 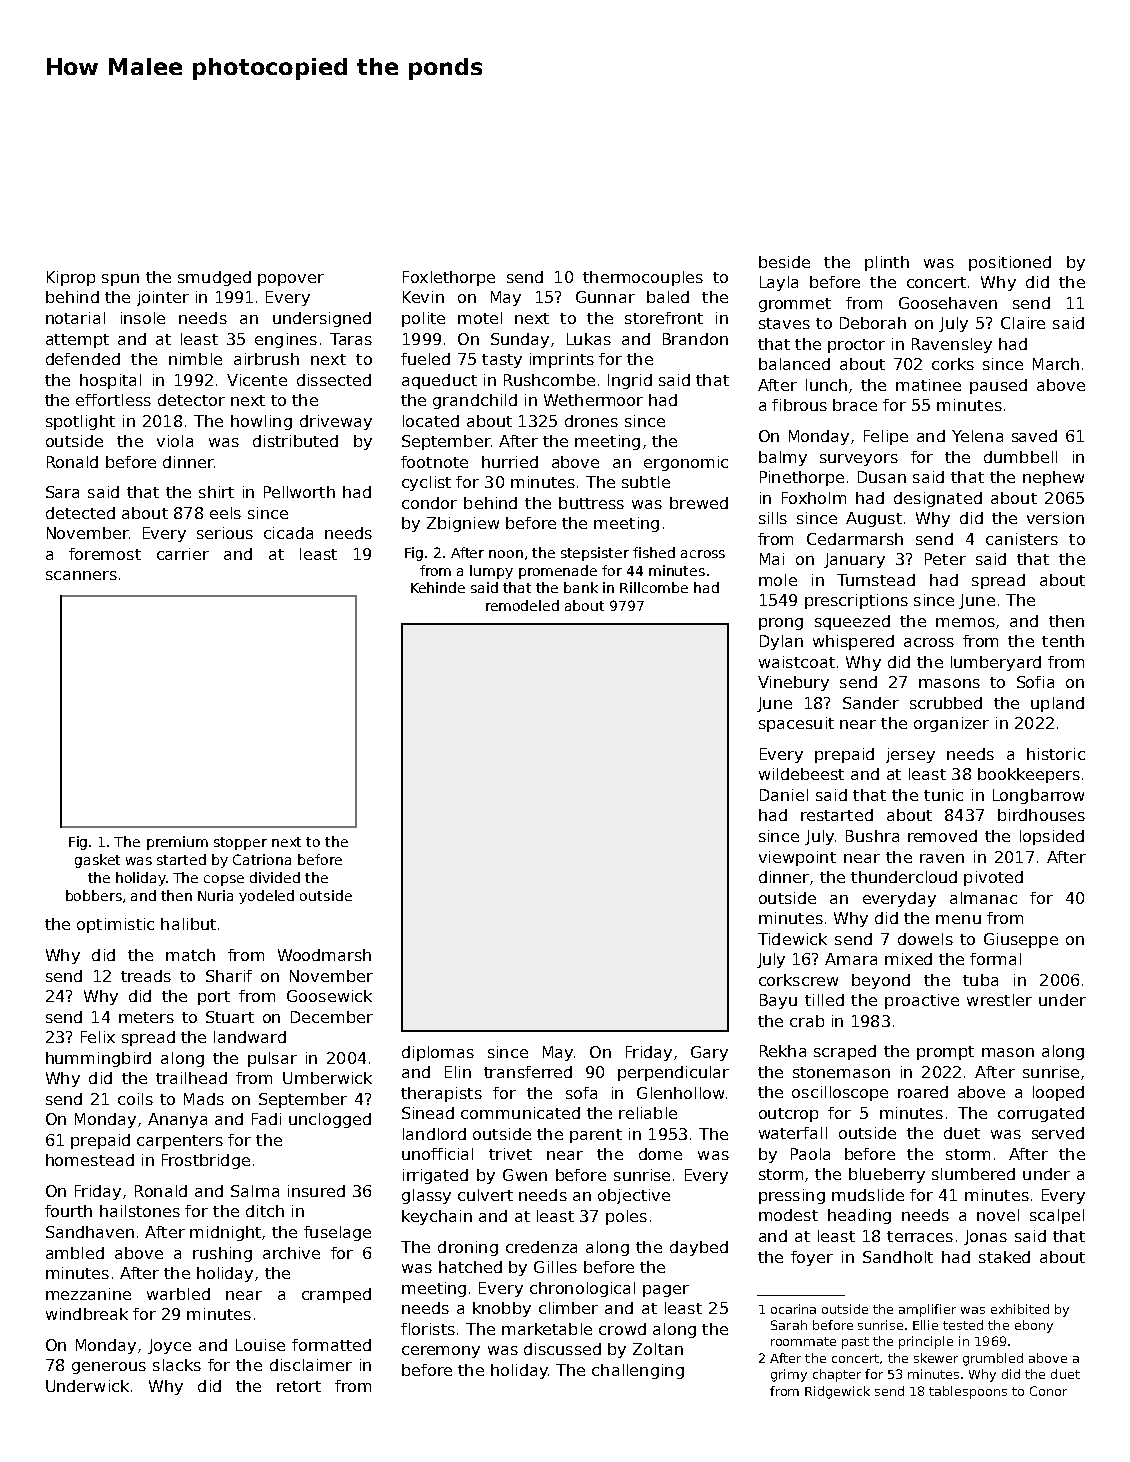 What do you see at coordinates (299, 1386) in the screenshot?
I see `retort` at bounding box center [299, 1386].
